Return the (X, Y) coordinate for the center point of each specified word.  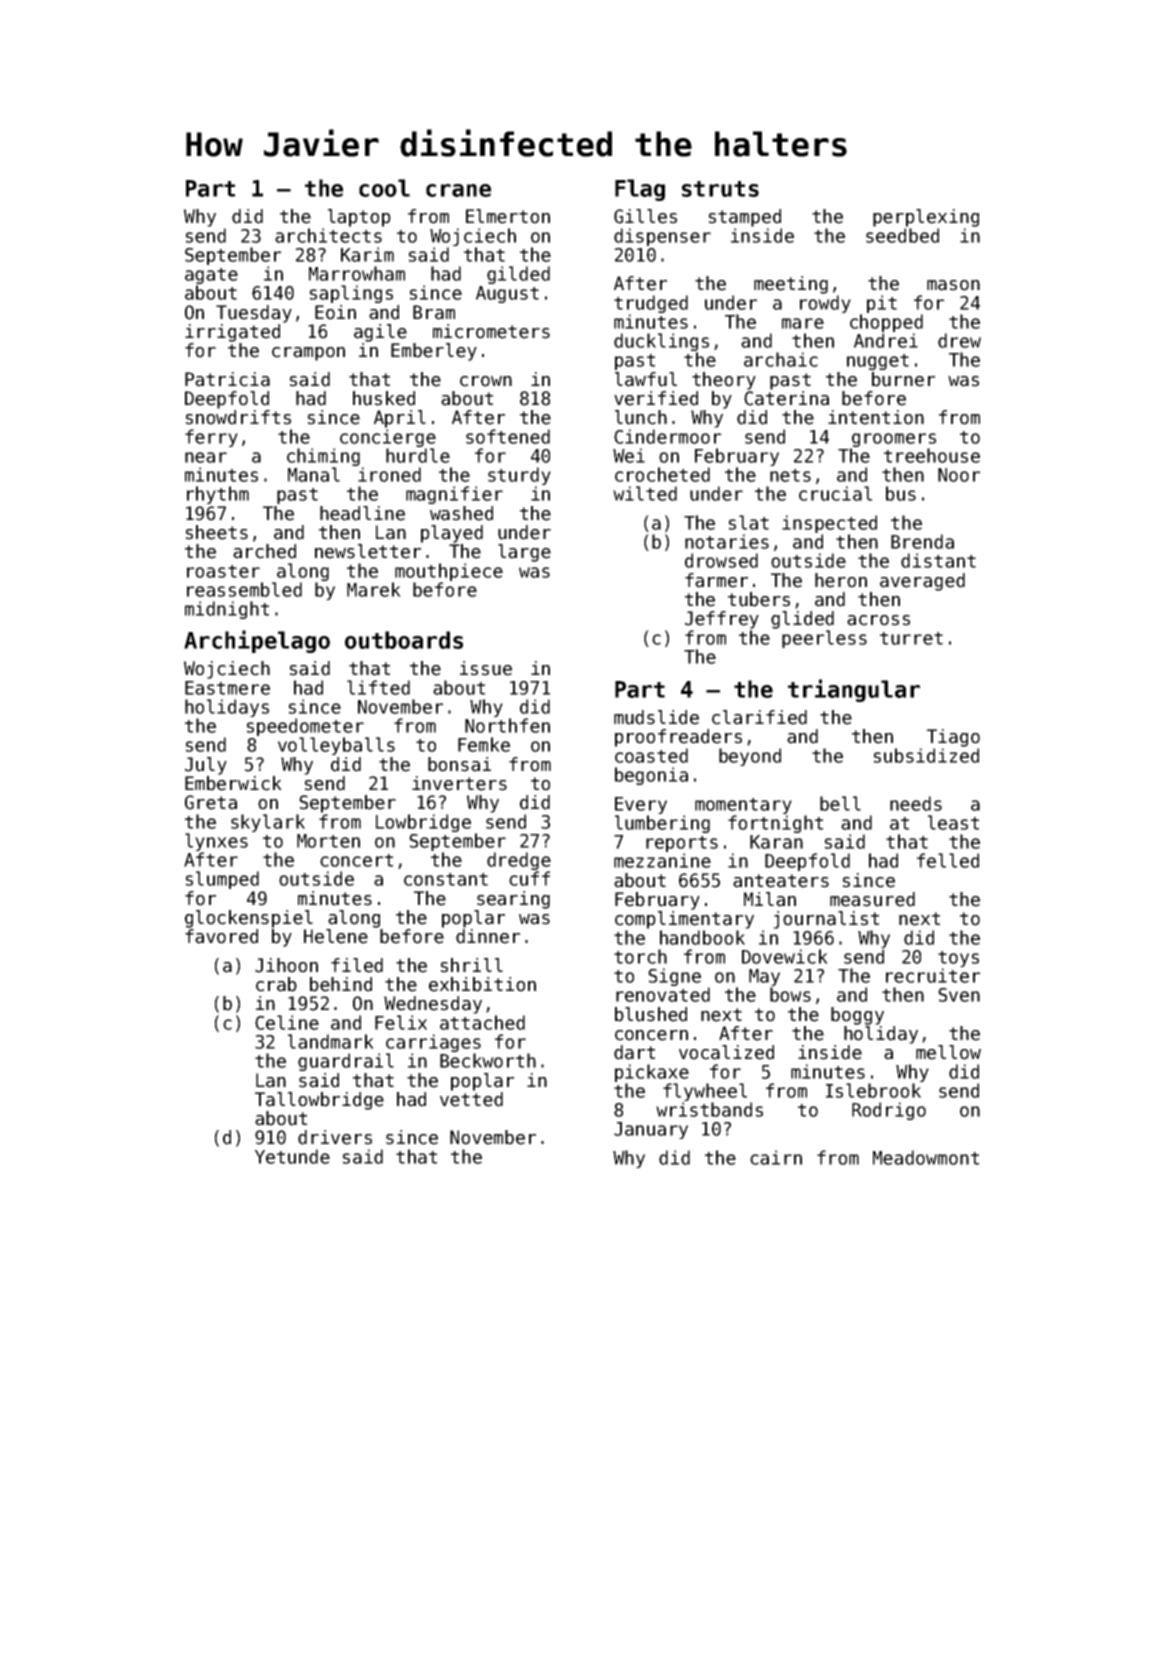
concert (356, 860)
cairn (776, 1157)
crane (458, 190)
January (651, 1130)
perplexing (926, 218)
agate (211, 276)
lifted (378, 687)
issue (486, 668)
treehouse (932, 455)
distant (938, 560)
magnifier (454, 495)
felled (948, 860)
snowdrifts (238, 417)
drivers (335, 1137)
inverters (459, 783)
